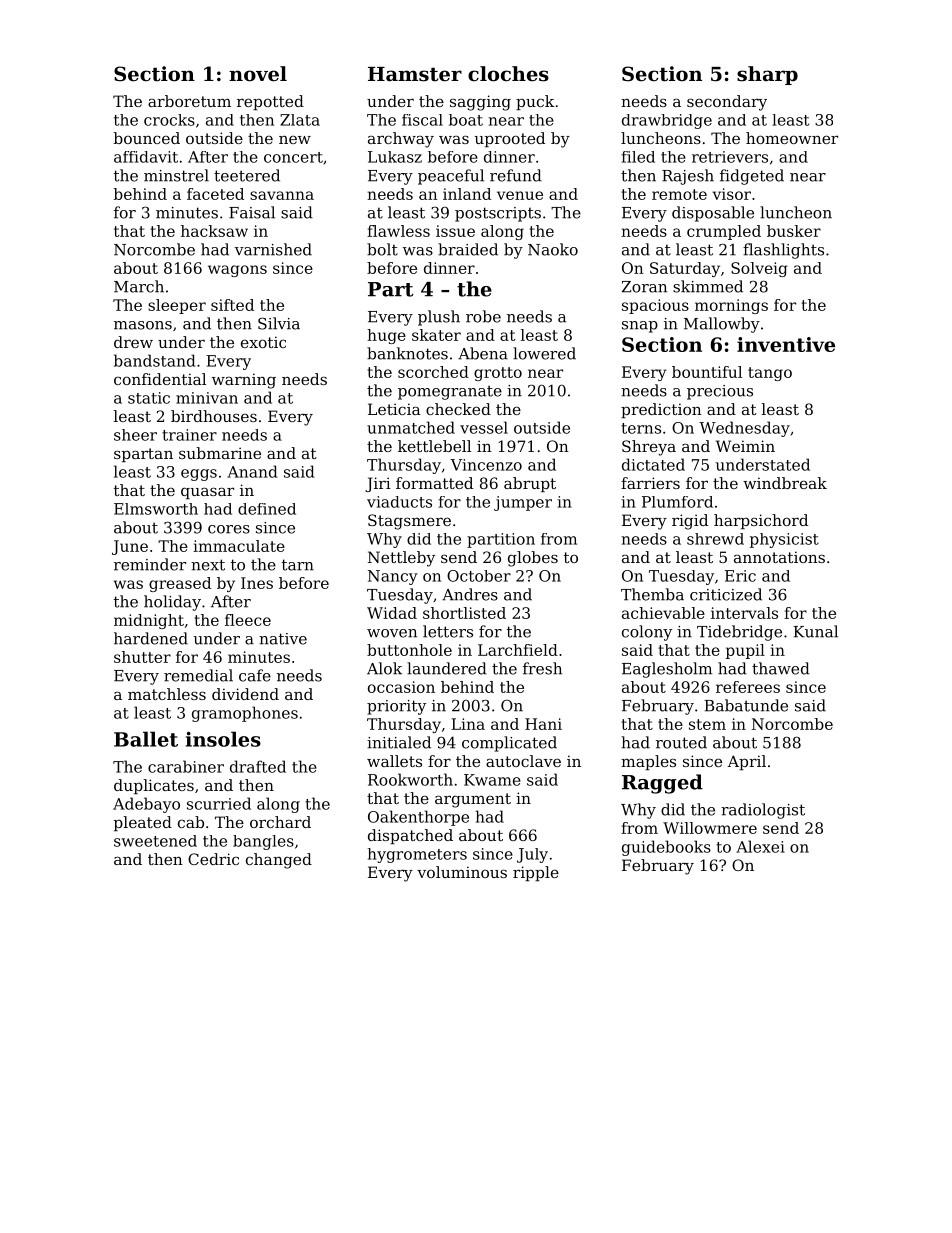 This screenshot has width=952, height=1233. I want to click on sharp, so click(767, 75).
